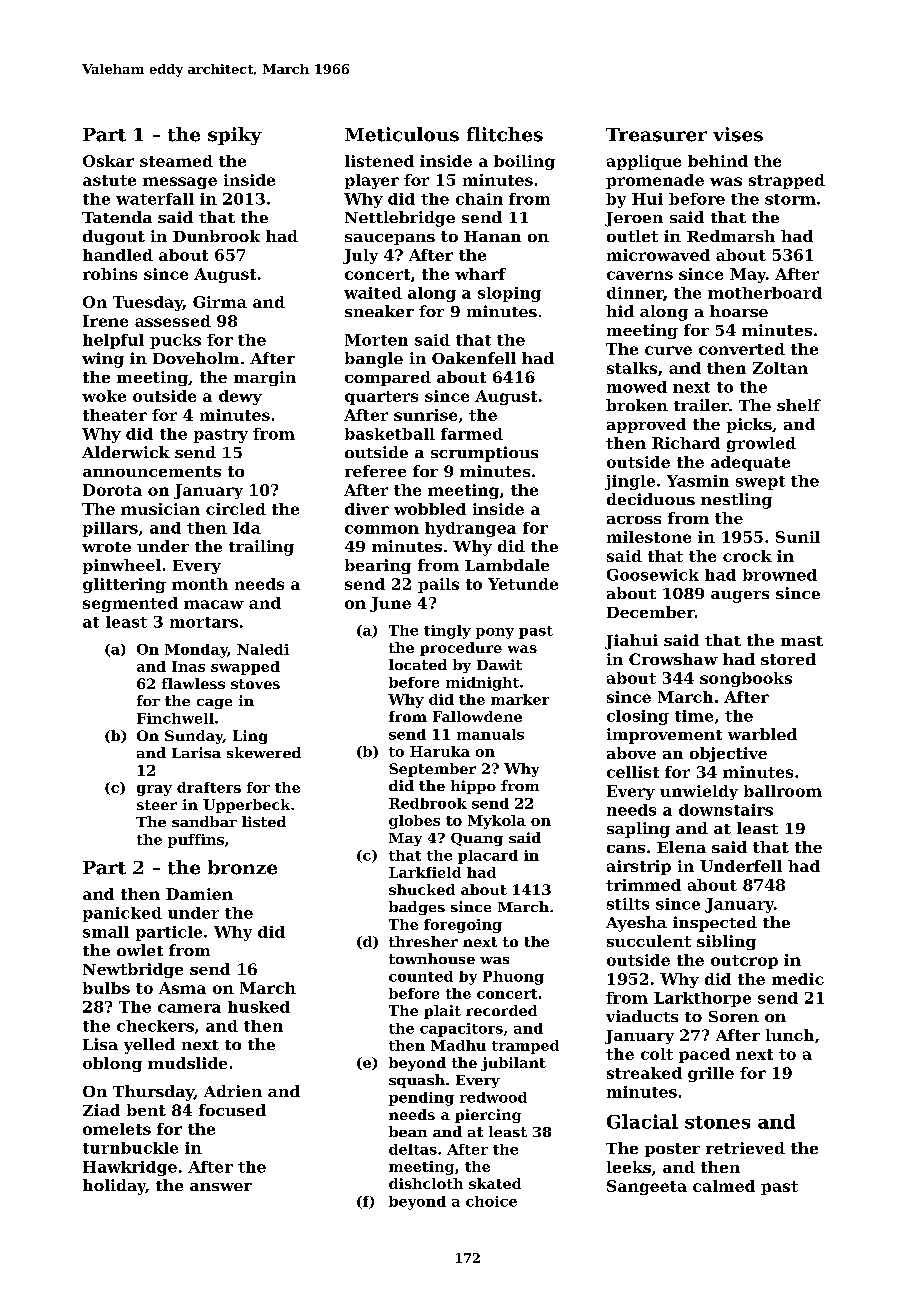  Describe the element at coordinates (182, 988) in the screenshot. I see `Asma` at that location.
